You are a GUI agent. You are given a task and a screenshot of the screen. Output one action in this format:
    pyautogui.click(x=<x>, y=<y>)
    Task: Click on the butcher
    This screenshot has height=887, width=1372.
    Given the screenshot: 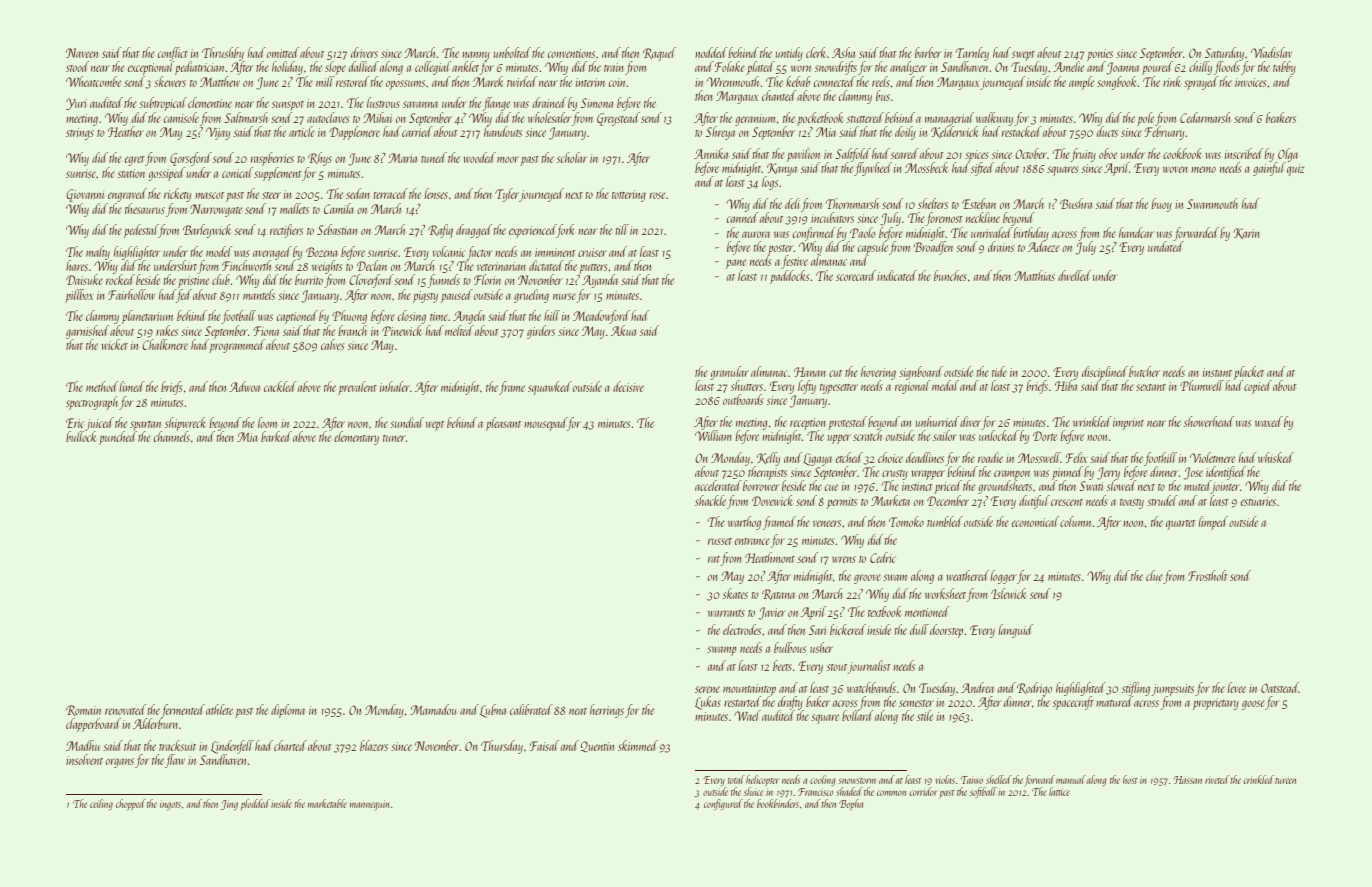 What is the action you would take?
    pyautogui.click(x=1144, y=371)
